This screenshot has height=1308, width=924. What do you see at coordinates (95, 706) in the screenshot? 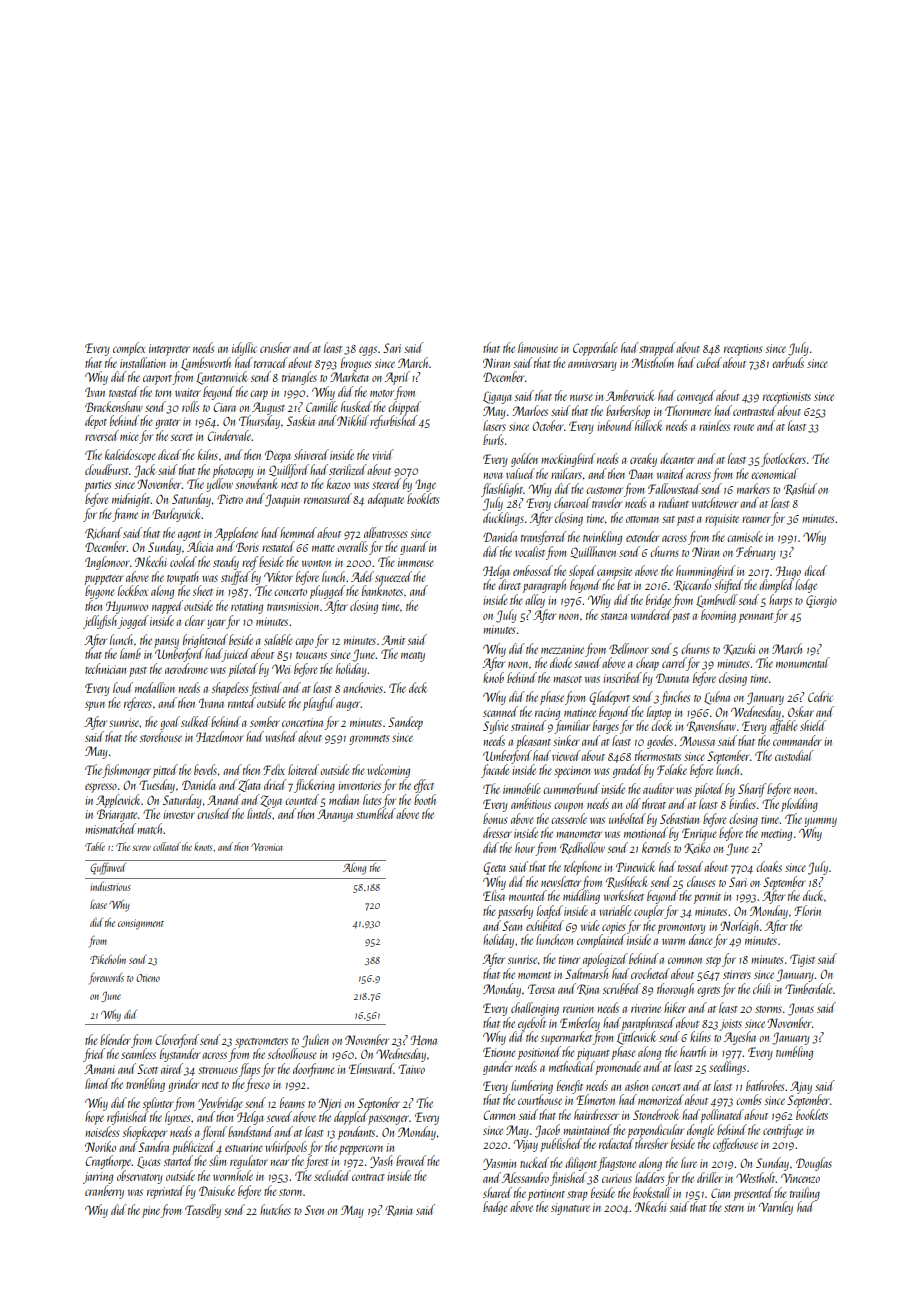
I see `spun` at bounding box center [95, 706].
